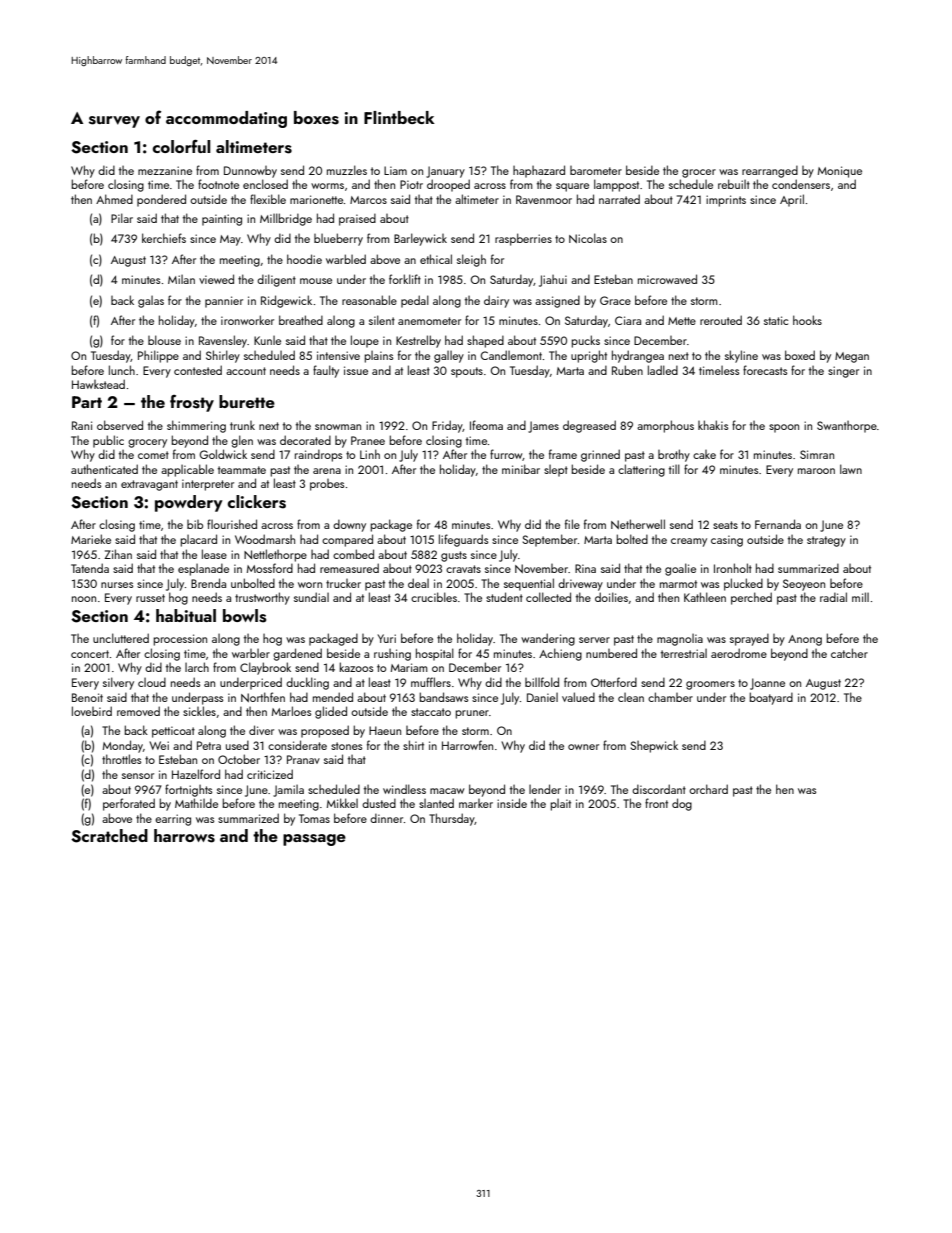 This screenshot has width=952, height=1233. Describe the element at coordinates (250, 172) in the screenshot. I see `Dunnowby` at that location.
